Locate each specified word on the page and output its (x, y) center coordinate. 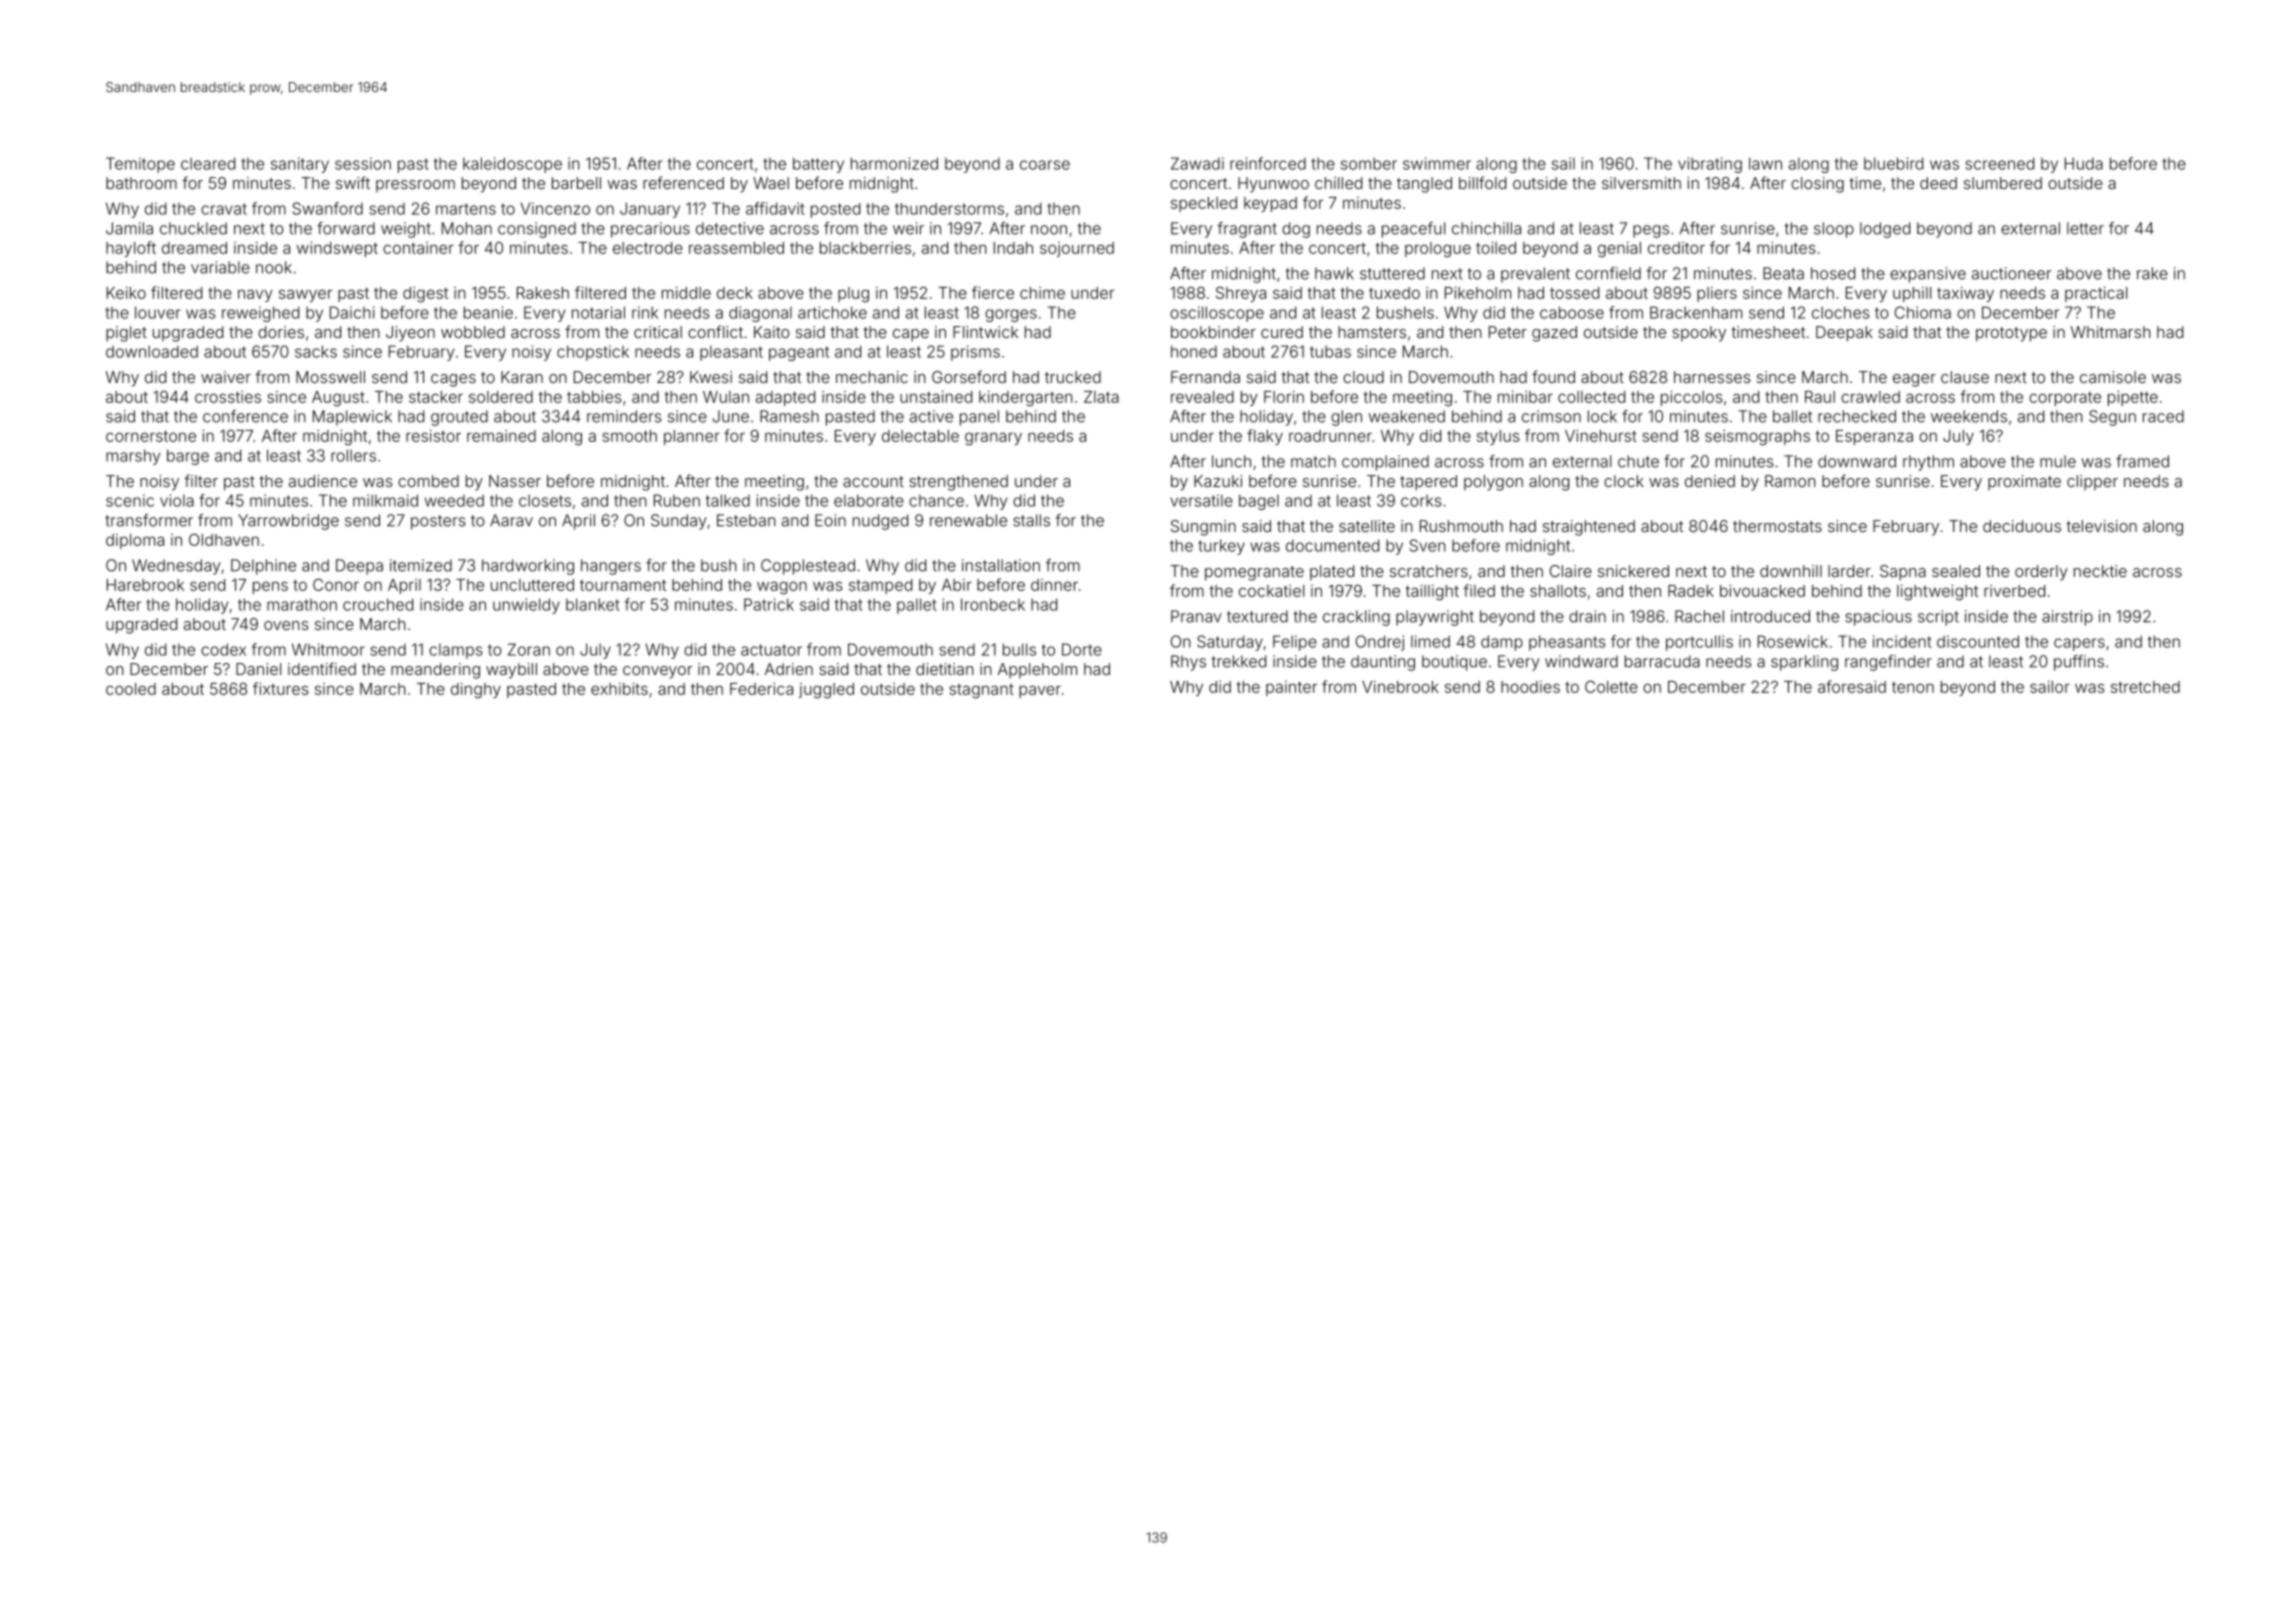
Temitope (140, 165)
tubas (1330, 351)
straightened (1589, 528)
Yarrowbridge (288, 522)
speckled (1204, 204)
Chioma (1923, 312)
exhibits (619, 688)
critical (658, 332)
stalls (1031, 520)
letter (2085, 228)
